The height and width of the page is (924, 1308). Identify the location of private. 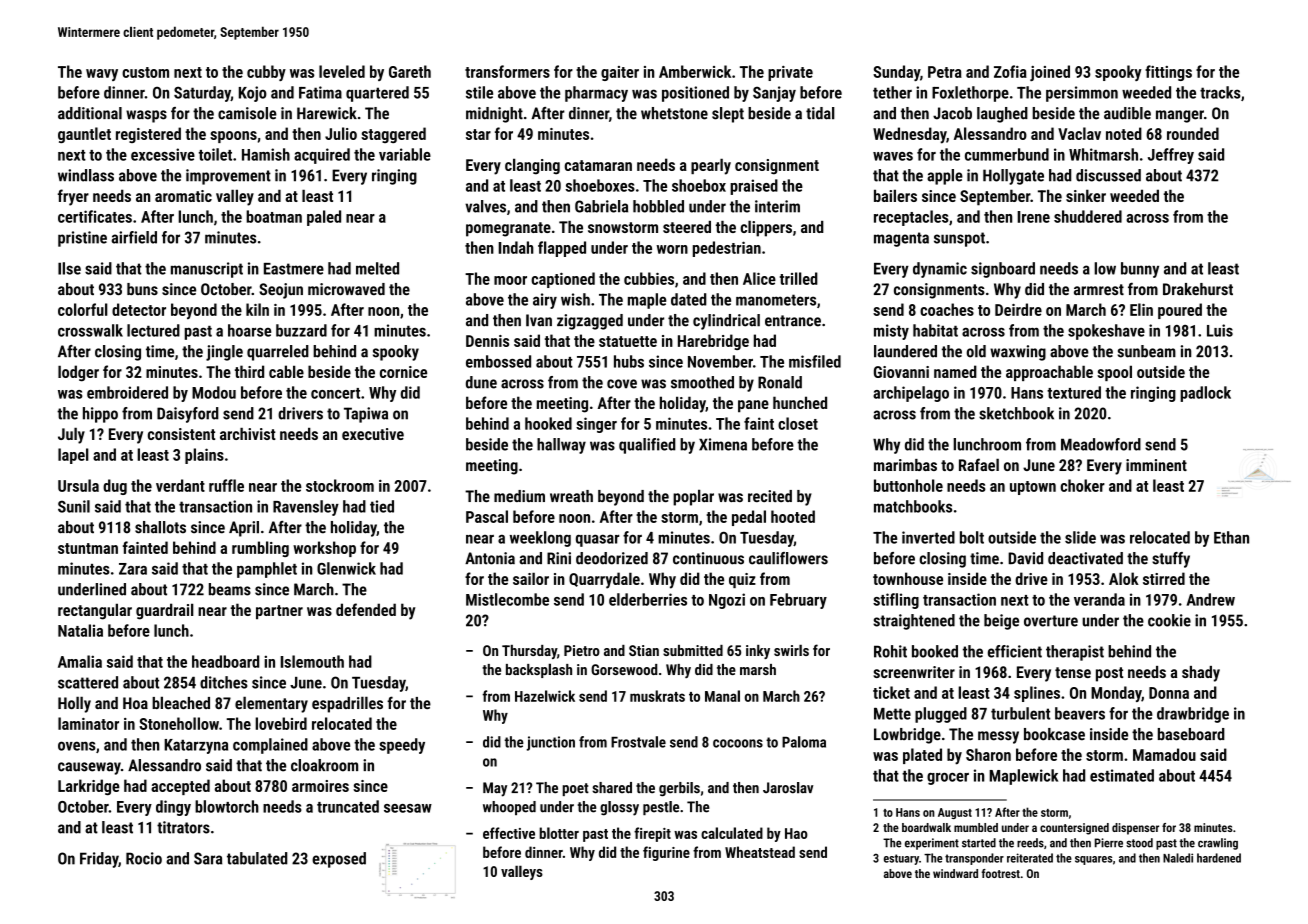
(790, 73).
